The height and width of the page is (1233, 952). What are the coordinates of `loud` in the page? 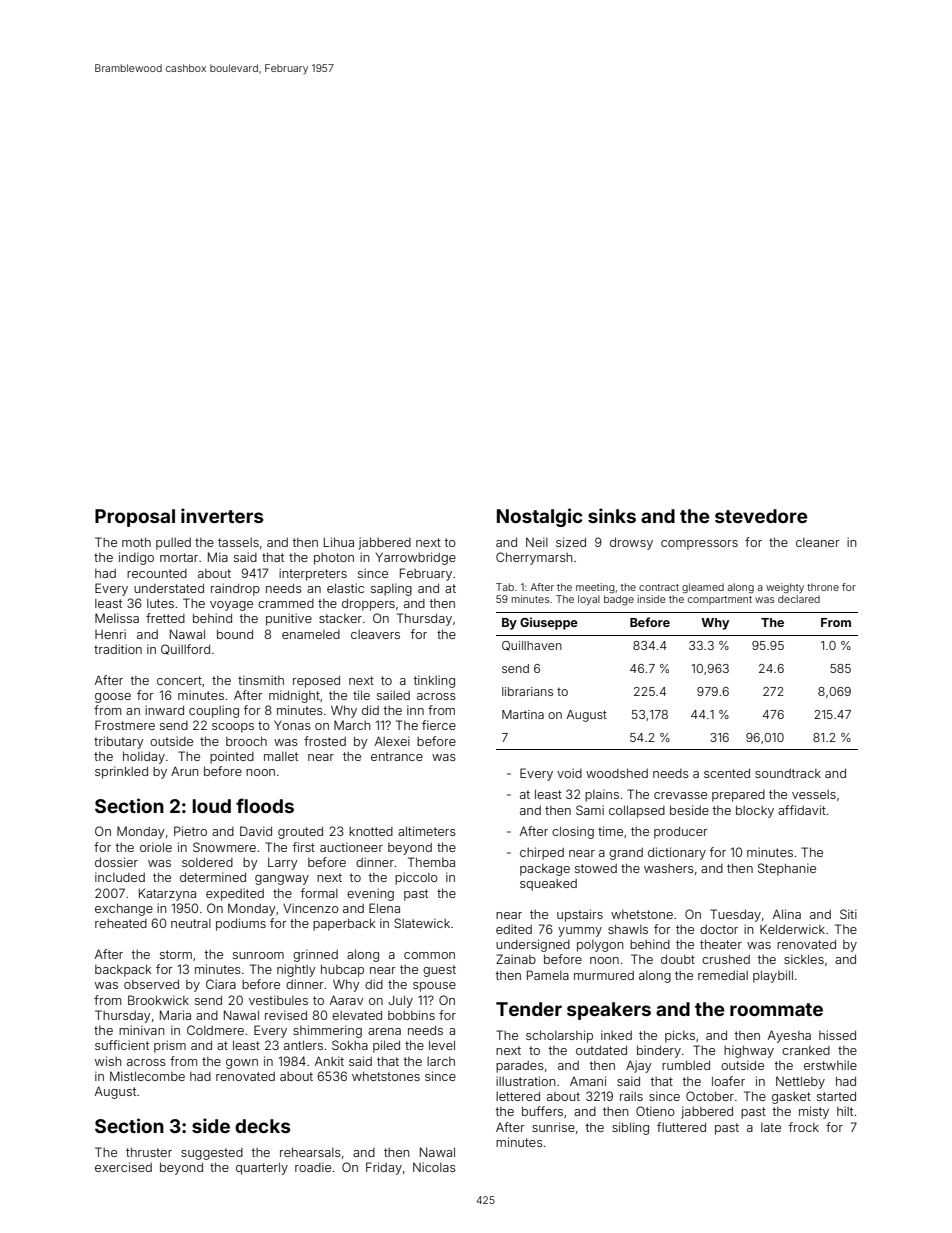 It's located at (211, 806).
